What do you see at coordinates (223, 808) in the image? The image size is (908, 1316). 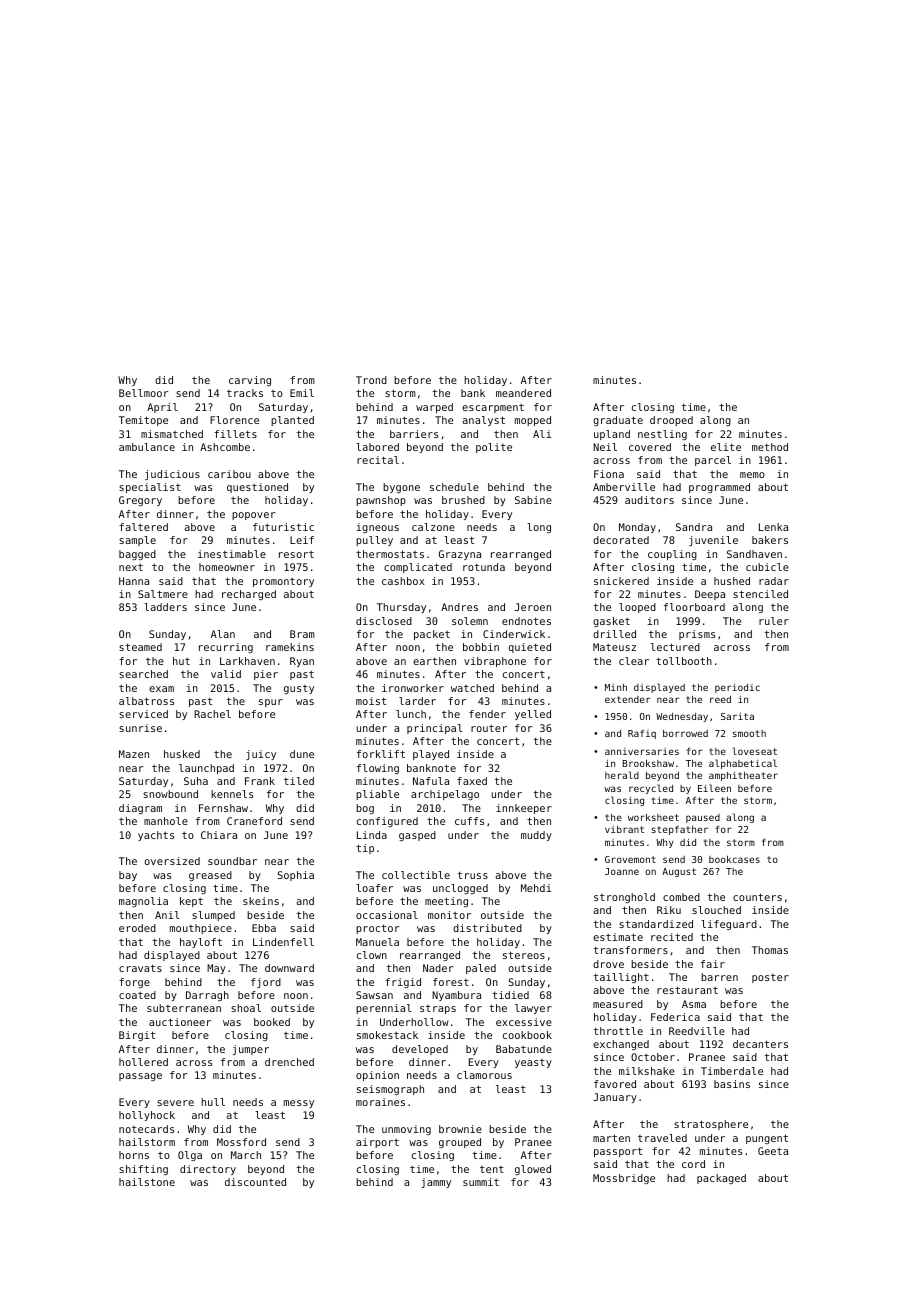 I see `Fernshaw` at bounding box center [223, 808].
